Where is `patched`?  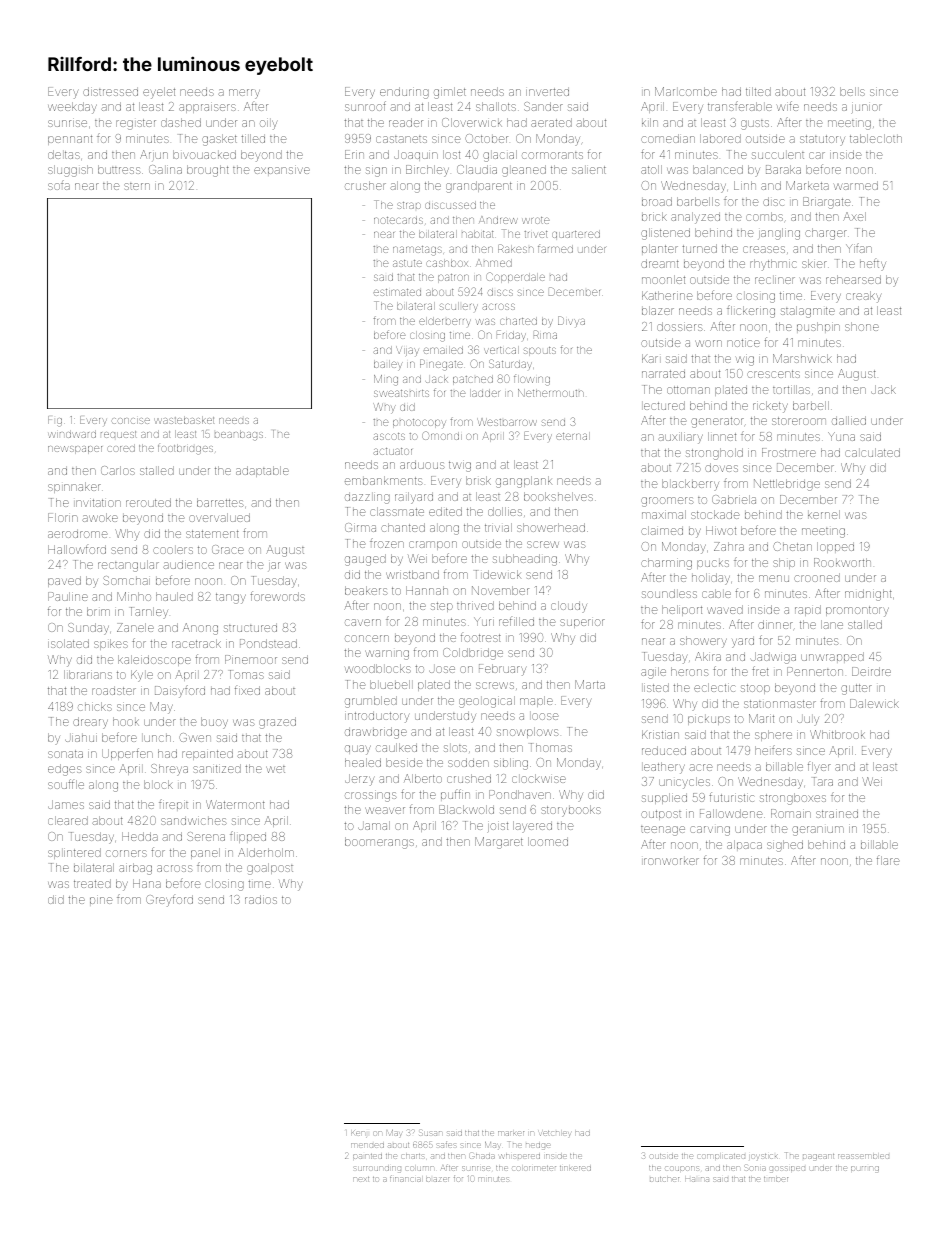 patched is located at coordinates (473, 380).
